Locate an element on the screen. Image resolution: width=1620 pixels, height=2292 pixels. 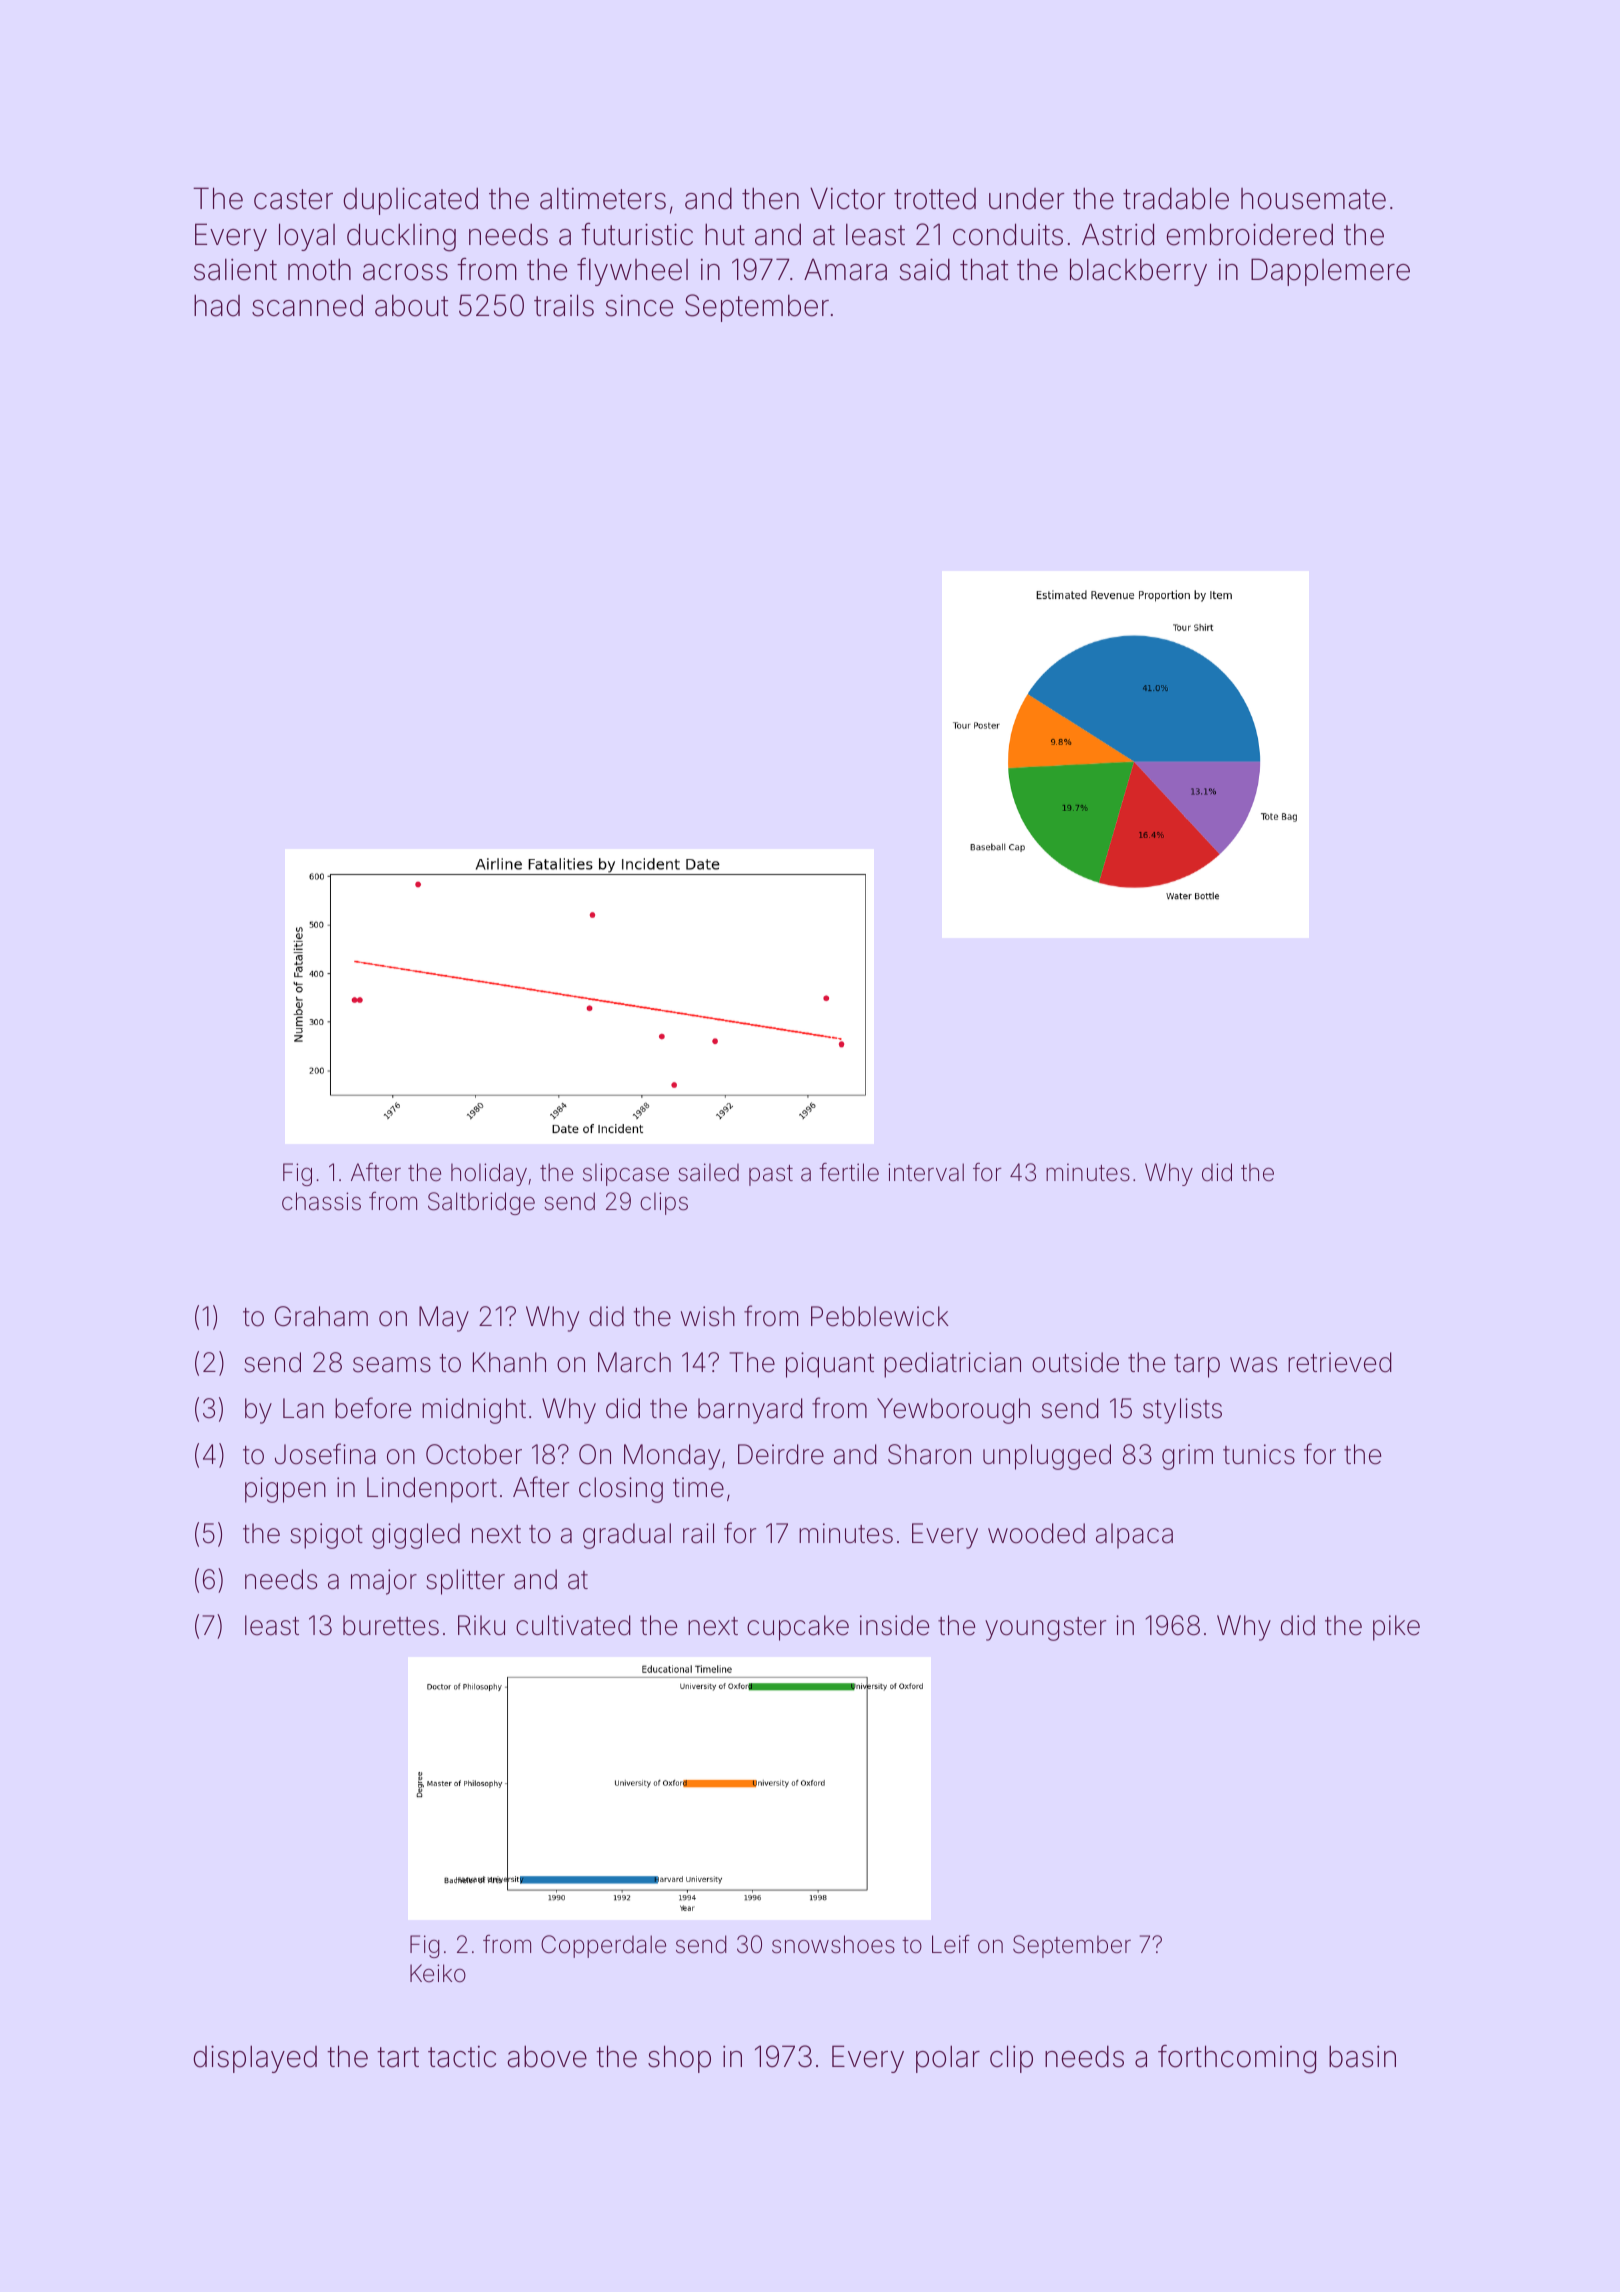
about is located at coordinates (411, 306).
